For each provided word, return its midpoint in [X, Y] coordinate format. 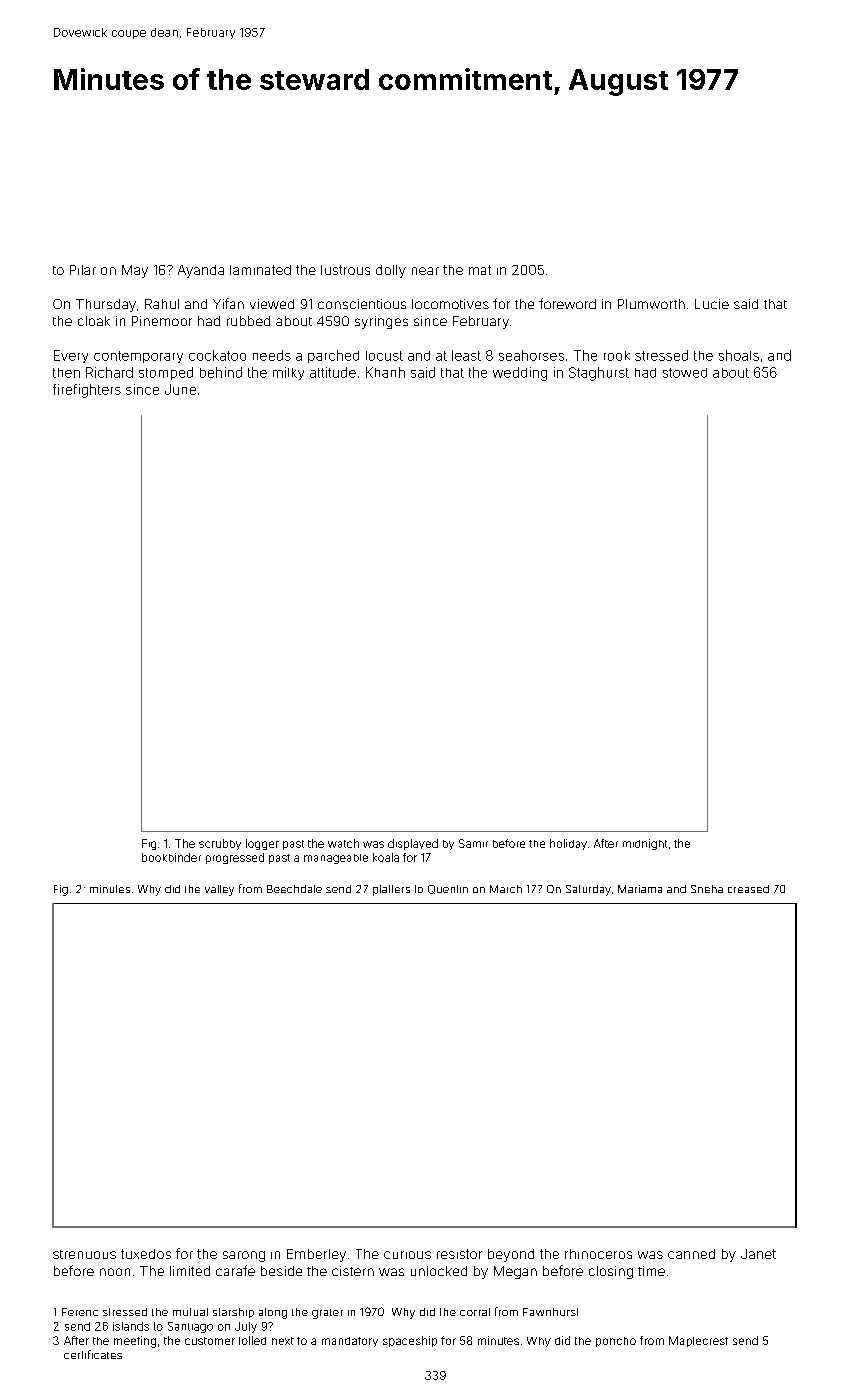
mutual [190, 1312]
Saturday [588, 890]
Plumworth [651, 304]
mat [480, 270]
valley [219, 890]
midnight [645, 844]
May [135, 271]
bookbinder [171, 857]
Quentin [448, 889]
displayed [413, 844]
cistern [353, 1271]
